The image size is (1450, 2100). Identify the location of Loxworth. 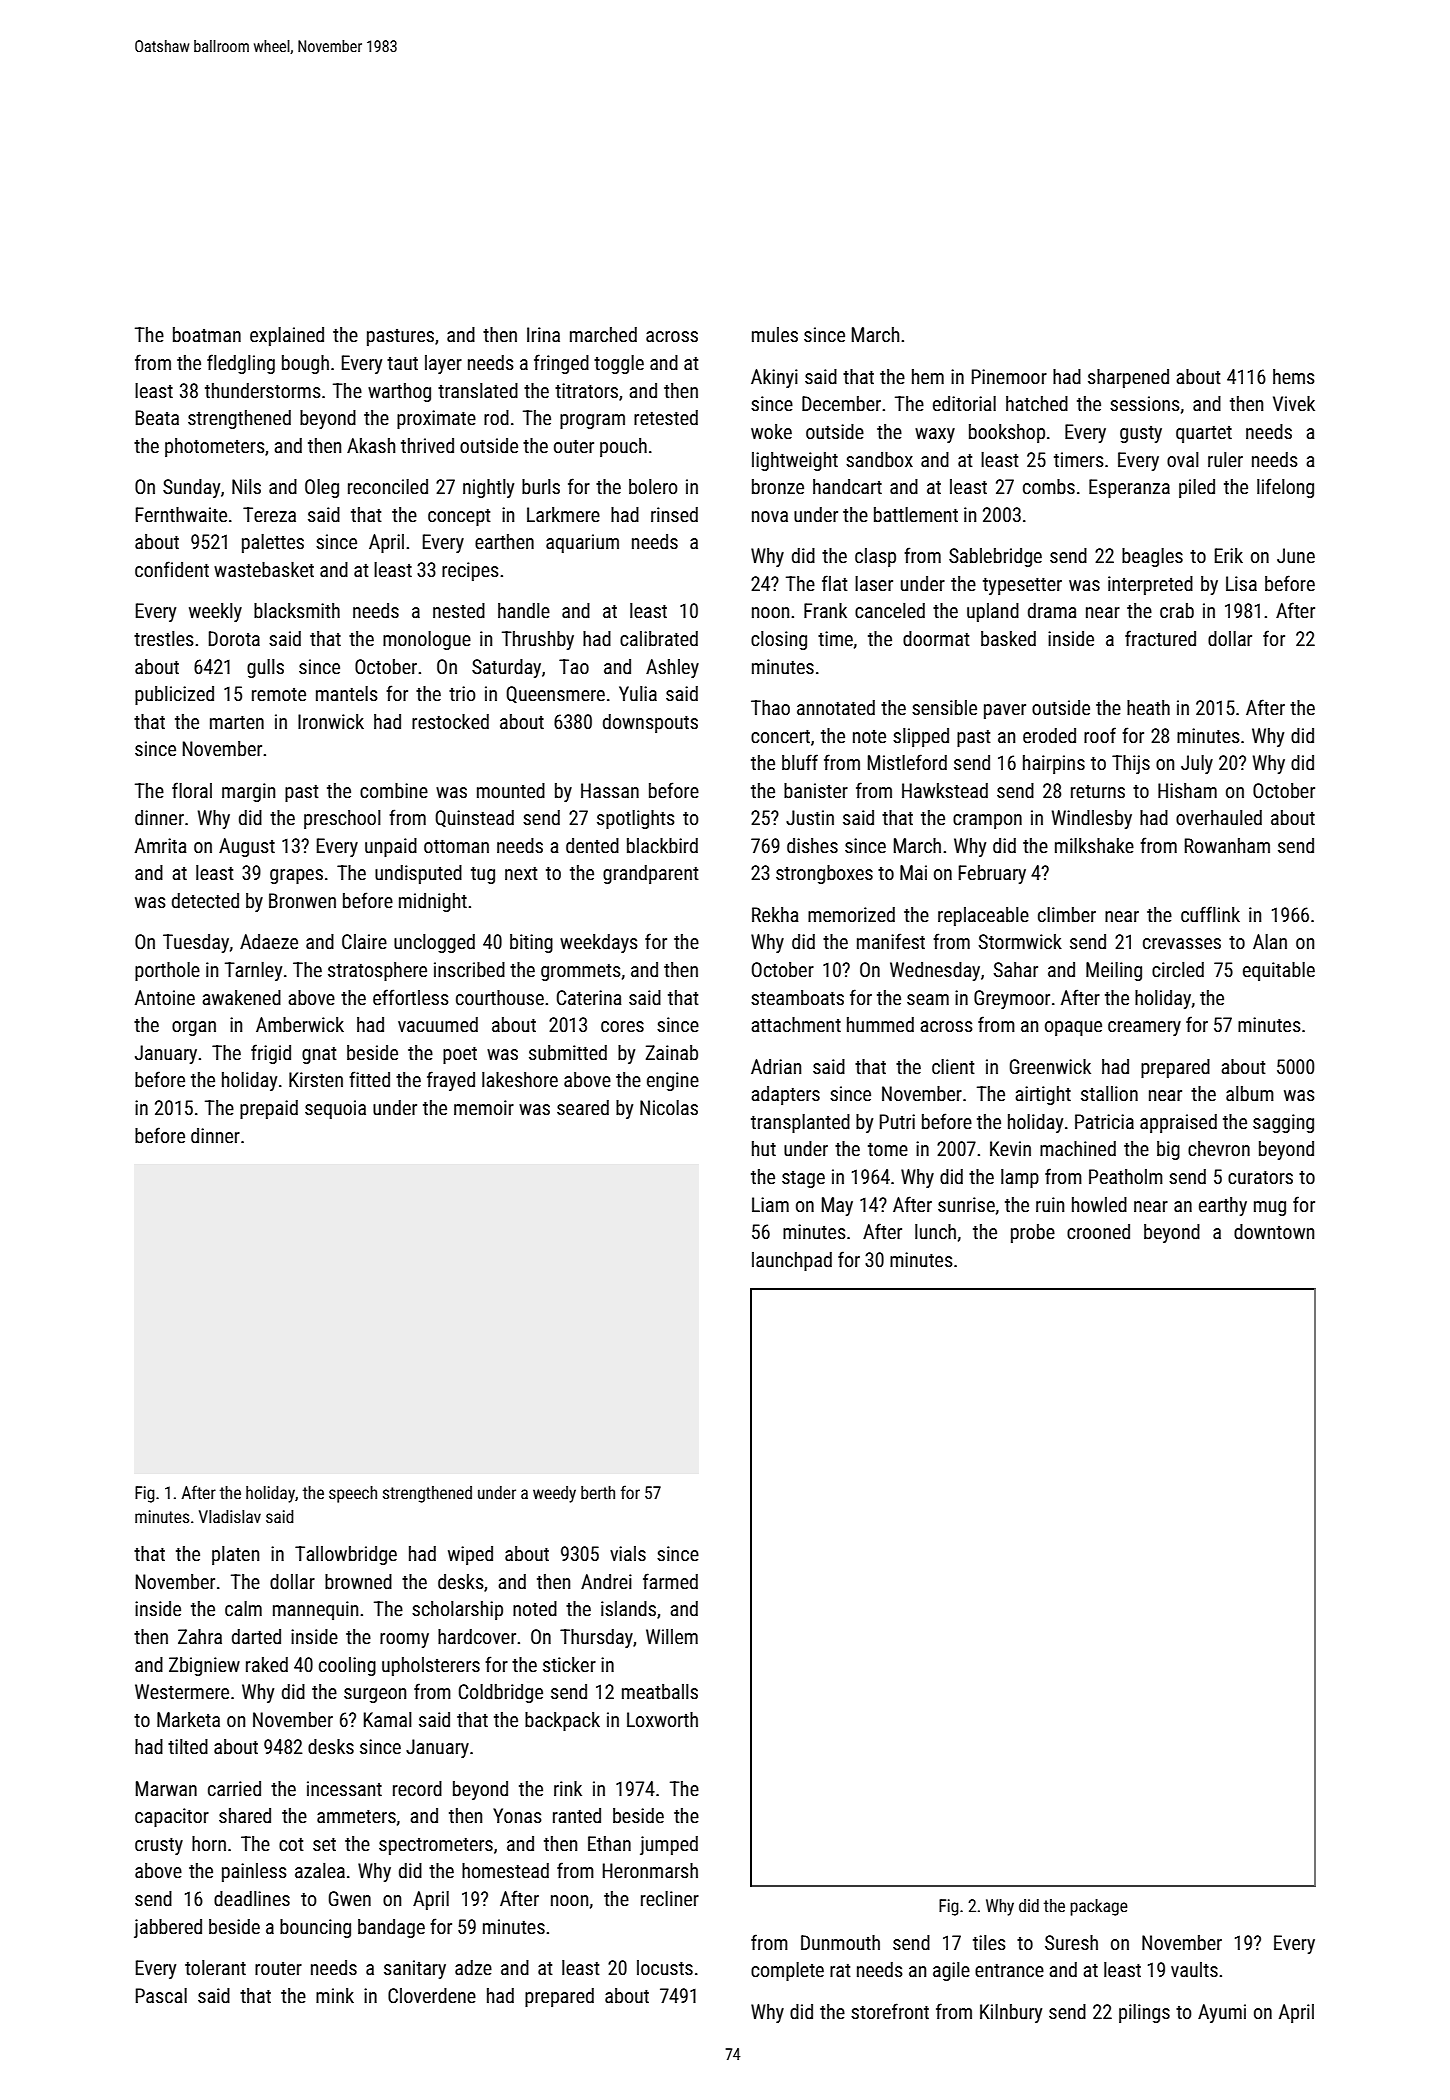
(662, 1719).
